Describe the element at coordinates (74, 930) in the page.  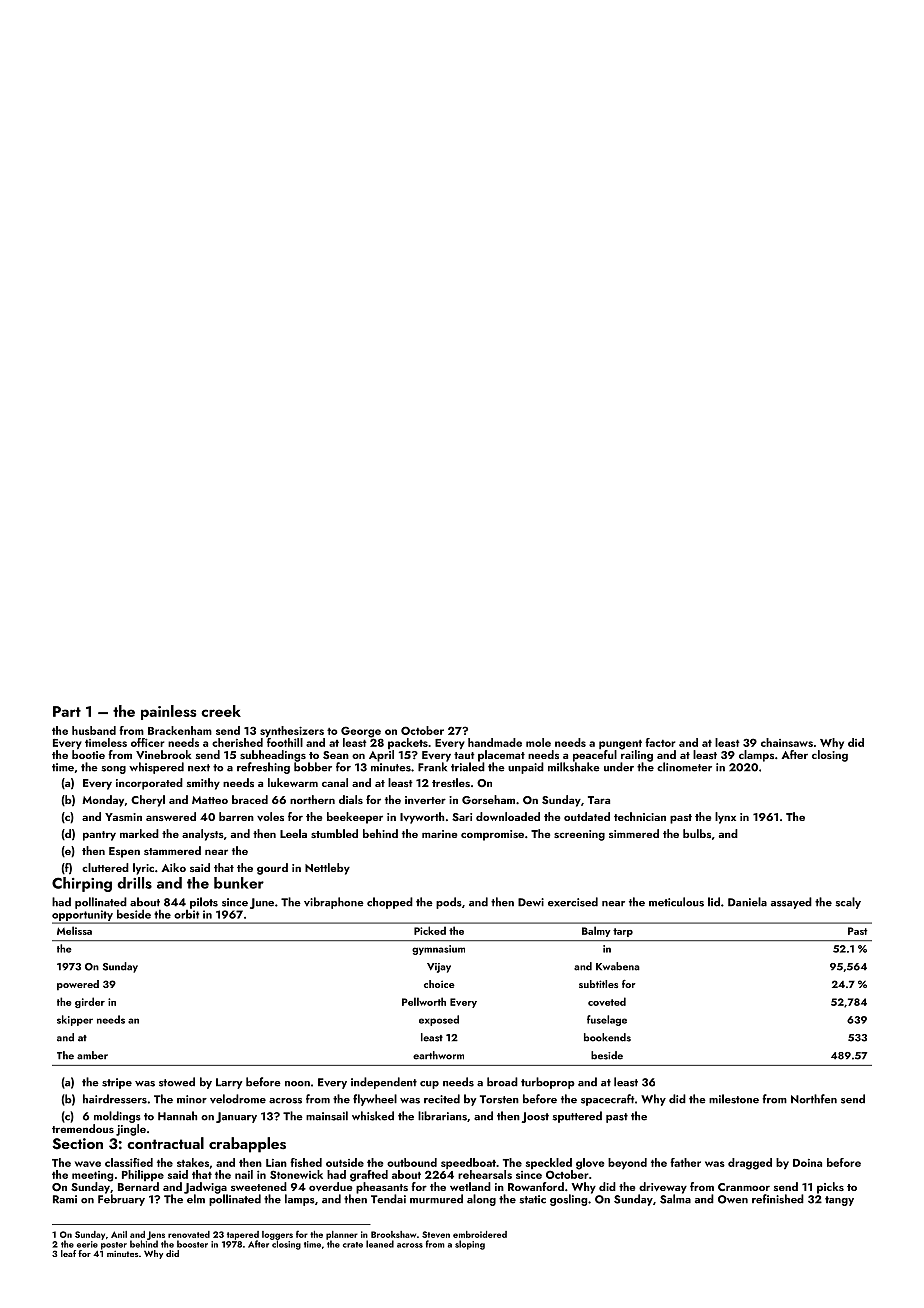
I see `Melissa` at that location.
